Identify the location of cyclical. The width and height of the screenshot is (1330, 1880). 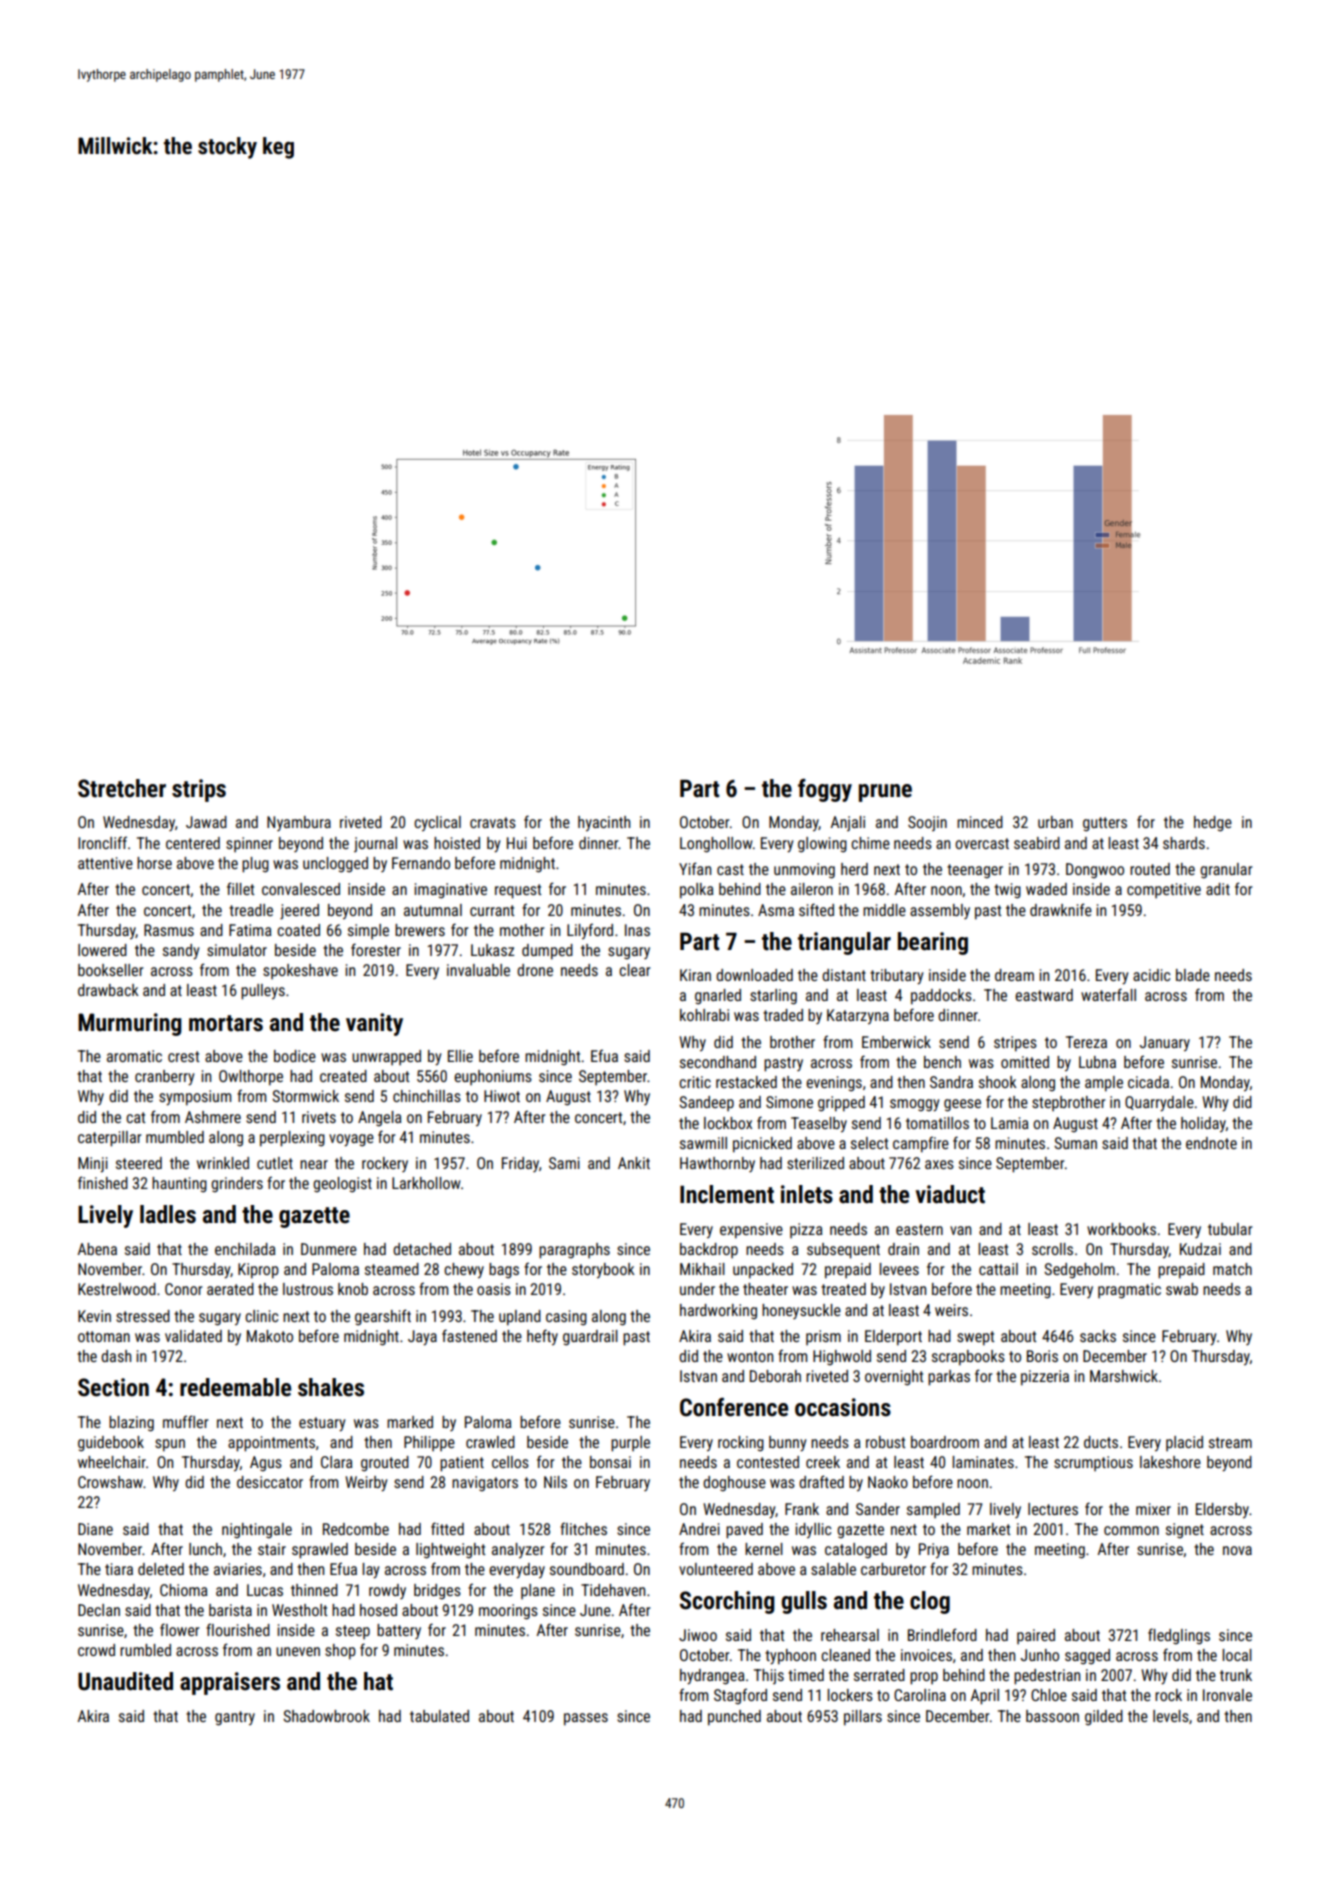
(437, 823).
